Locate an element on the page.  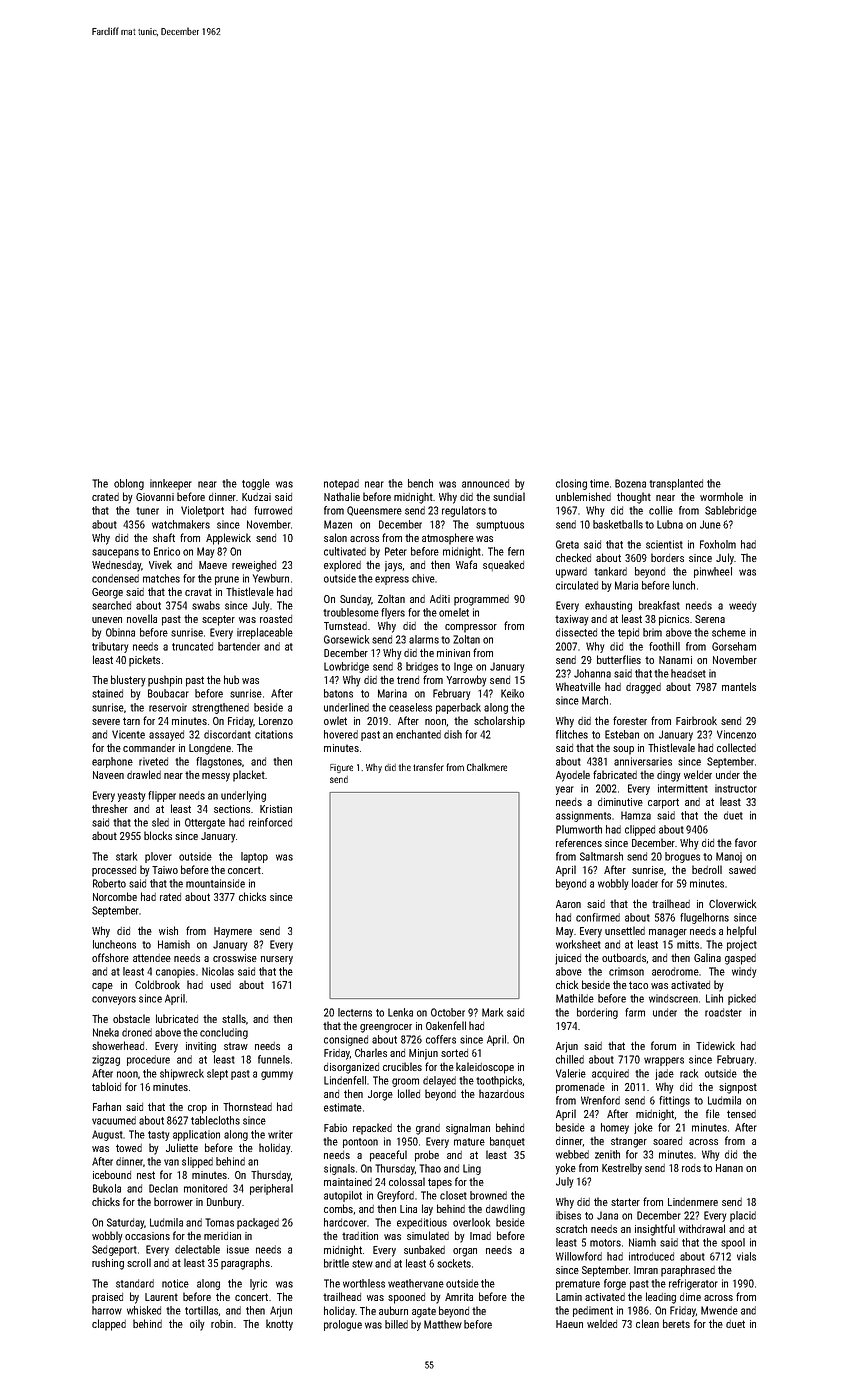
collie is located at coordinates (661, 510).
